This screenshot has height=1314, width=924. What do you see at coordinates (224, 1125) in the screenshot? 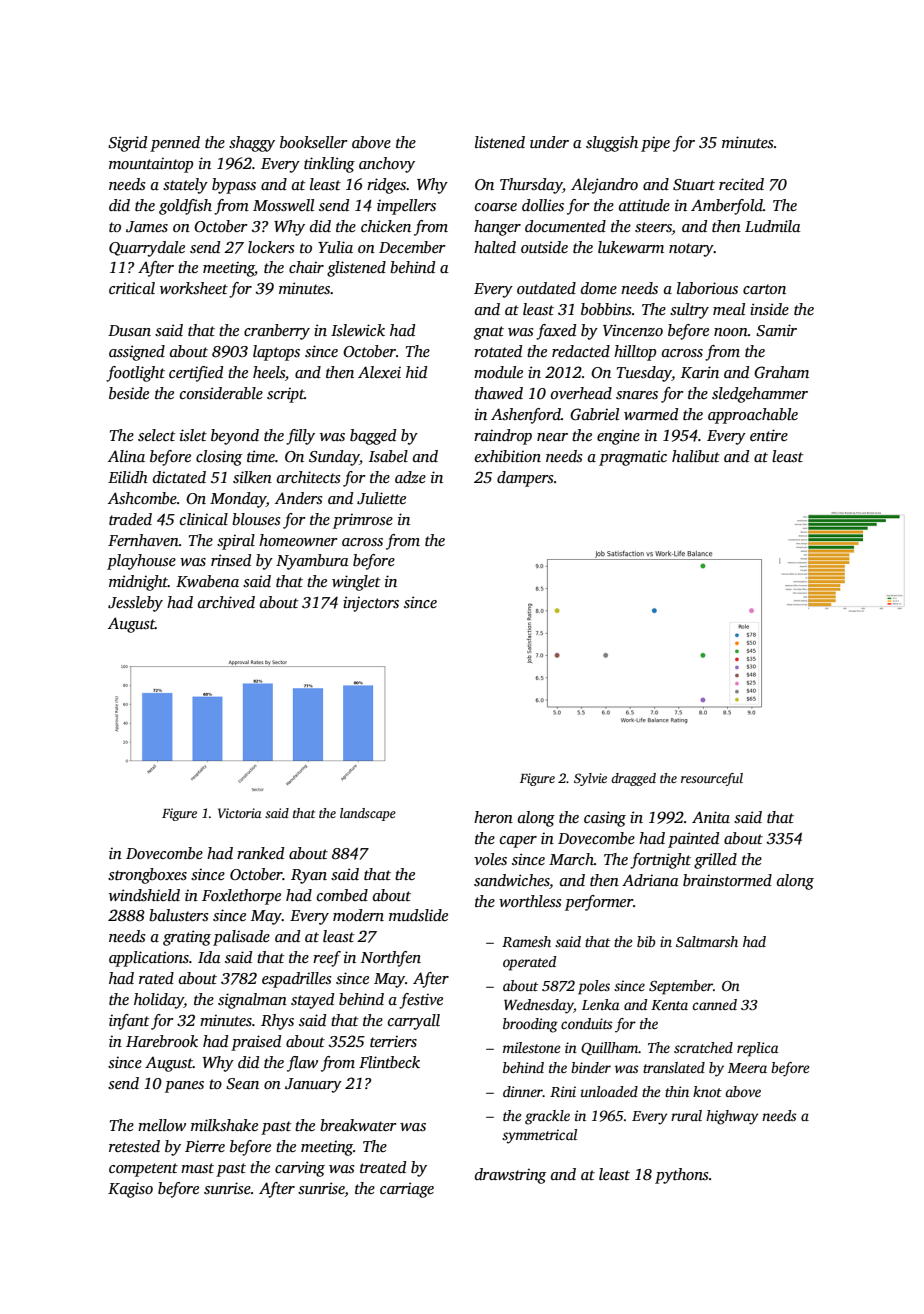
I see `milkshake` at bounding box center [224, 1125].
